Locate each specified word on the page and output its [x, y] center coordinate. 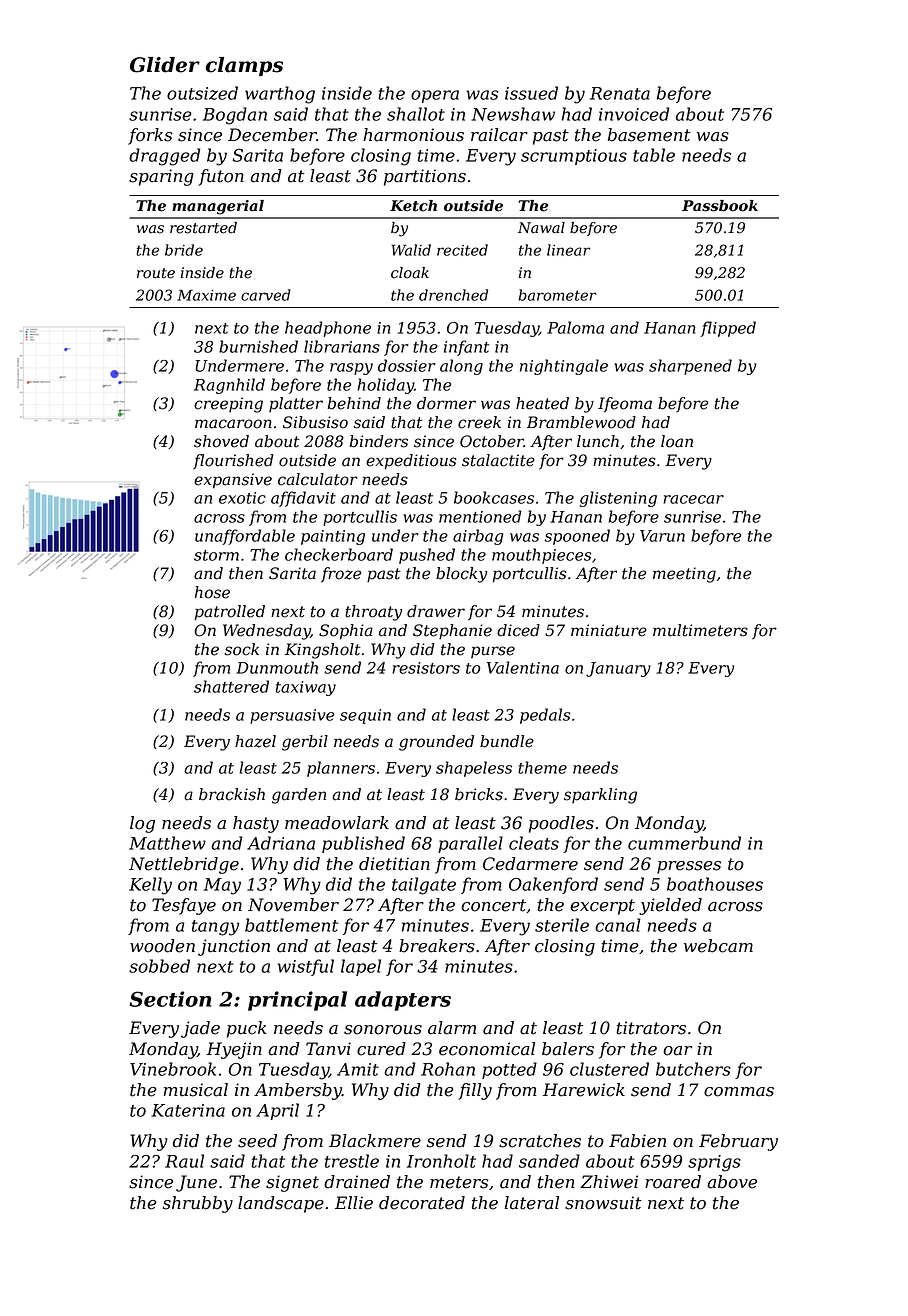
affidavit [303, 499]
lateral [532, 1203]
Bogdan [235, 116]
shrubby [198, 1204]
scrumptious [574, 157]
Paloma [575, 327]
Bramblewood [581, 422]
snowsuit [603, 1203]
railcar [499, 135]
